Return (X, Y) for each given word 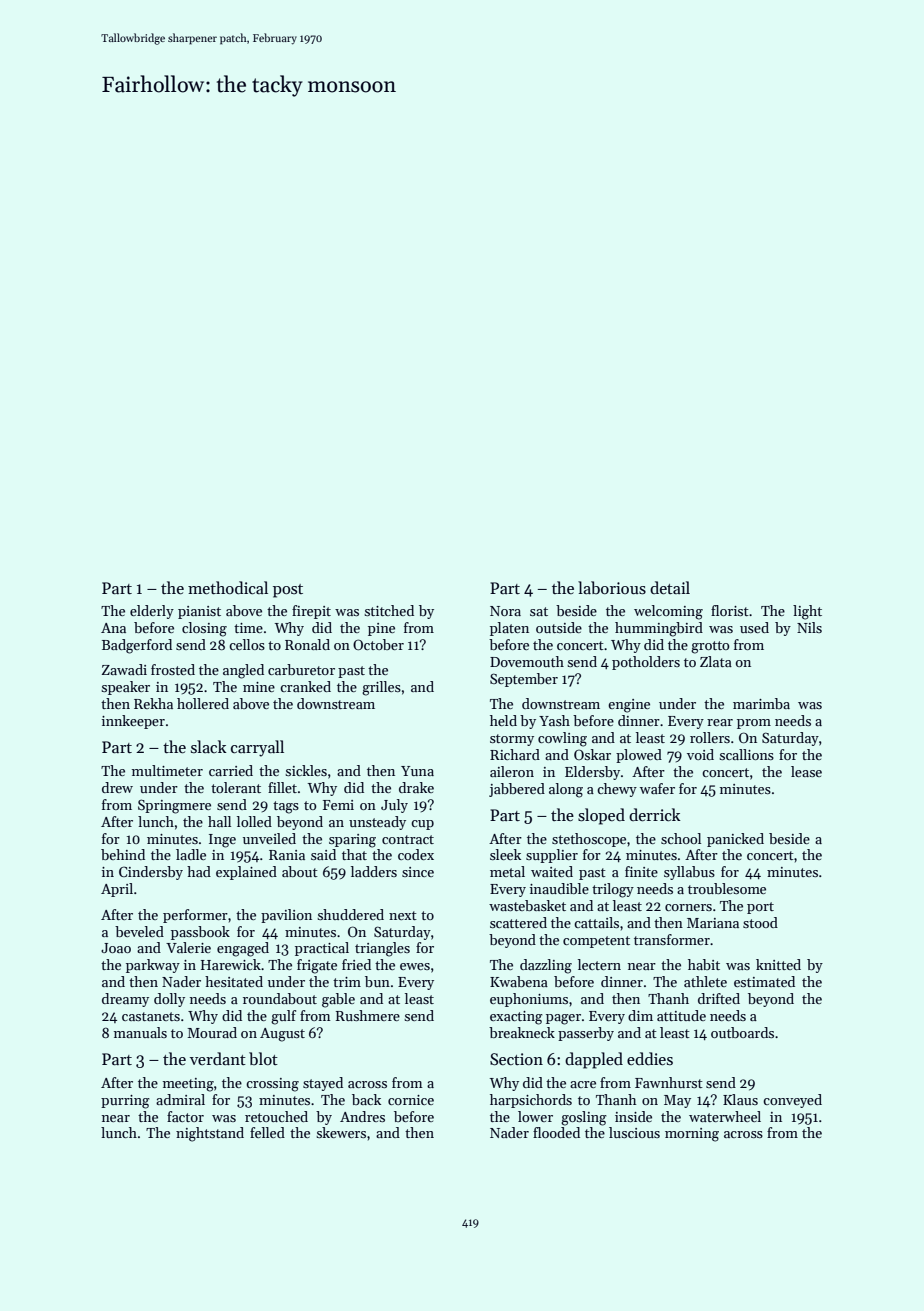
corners (688, 907)
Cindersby (151, 873)
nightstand (210, 1134)
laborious (612, 588)
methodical (228, 588)
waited (552, 871)
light (807, 612)
